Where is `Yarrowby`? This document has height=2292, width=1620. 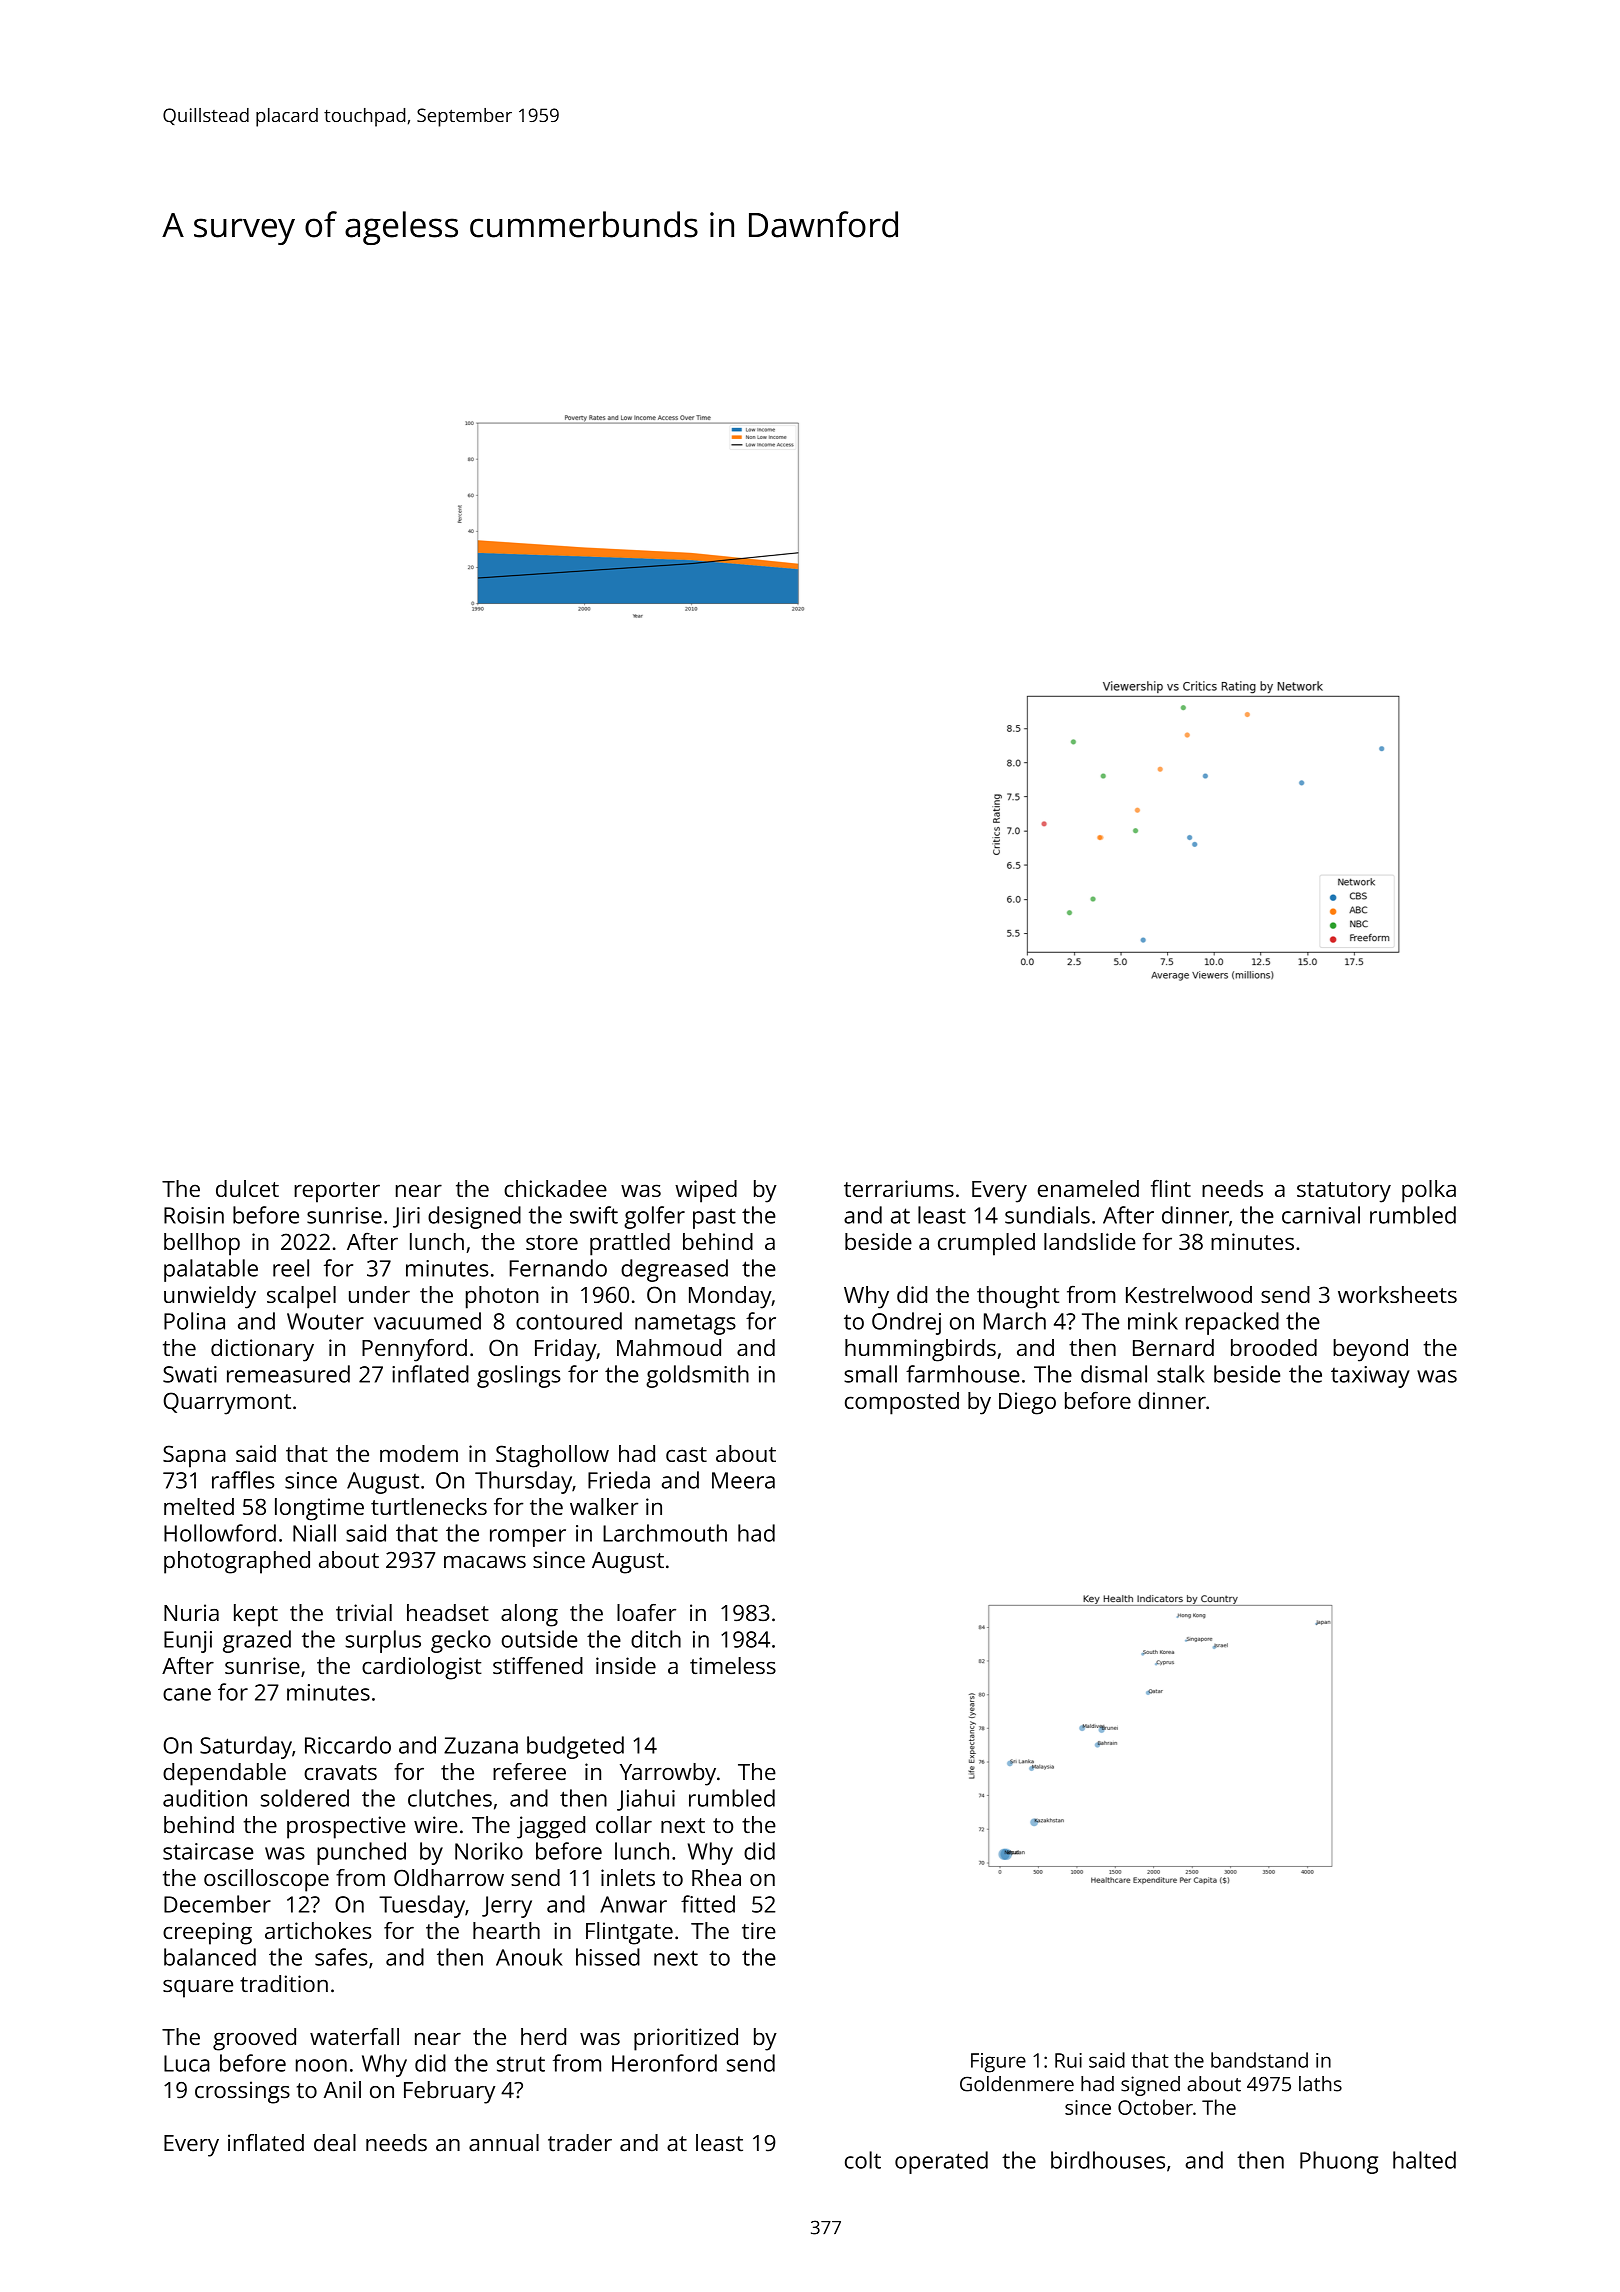 Yarrowby is located at coordinates (668, 1774).
